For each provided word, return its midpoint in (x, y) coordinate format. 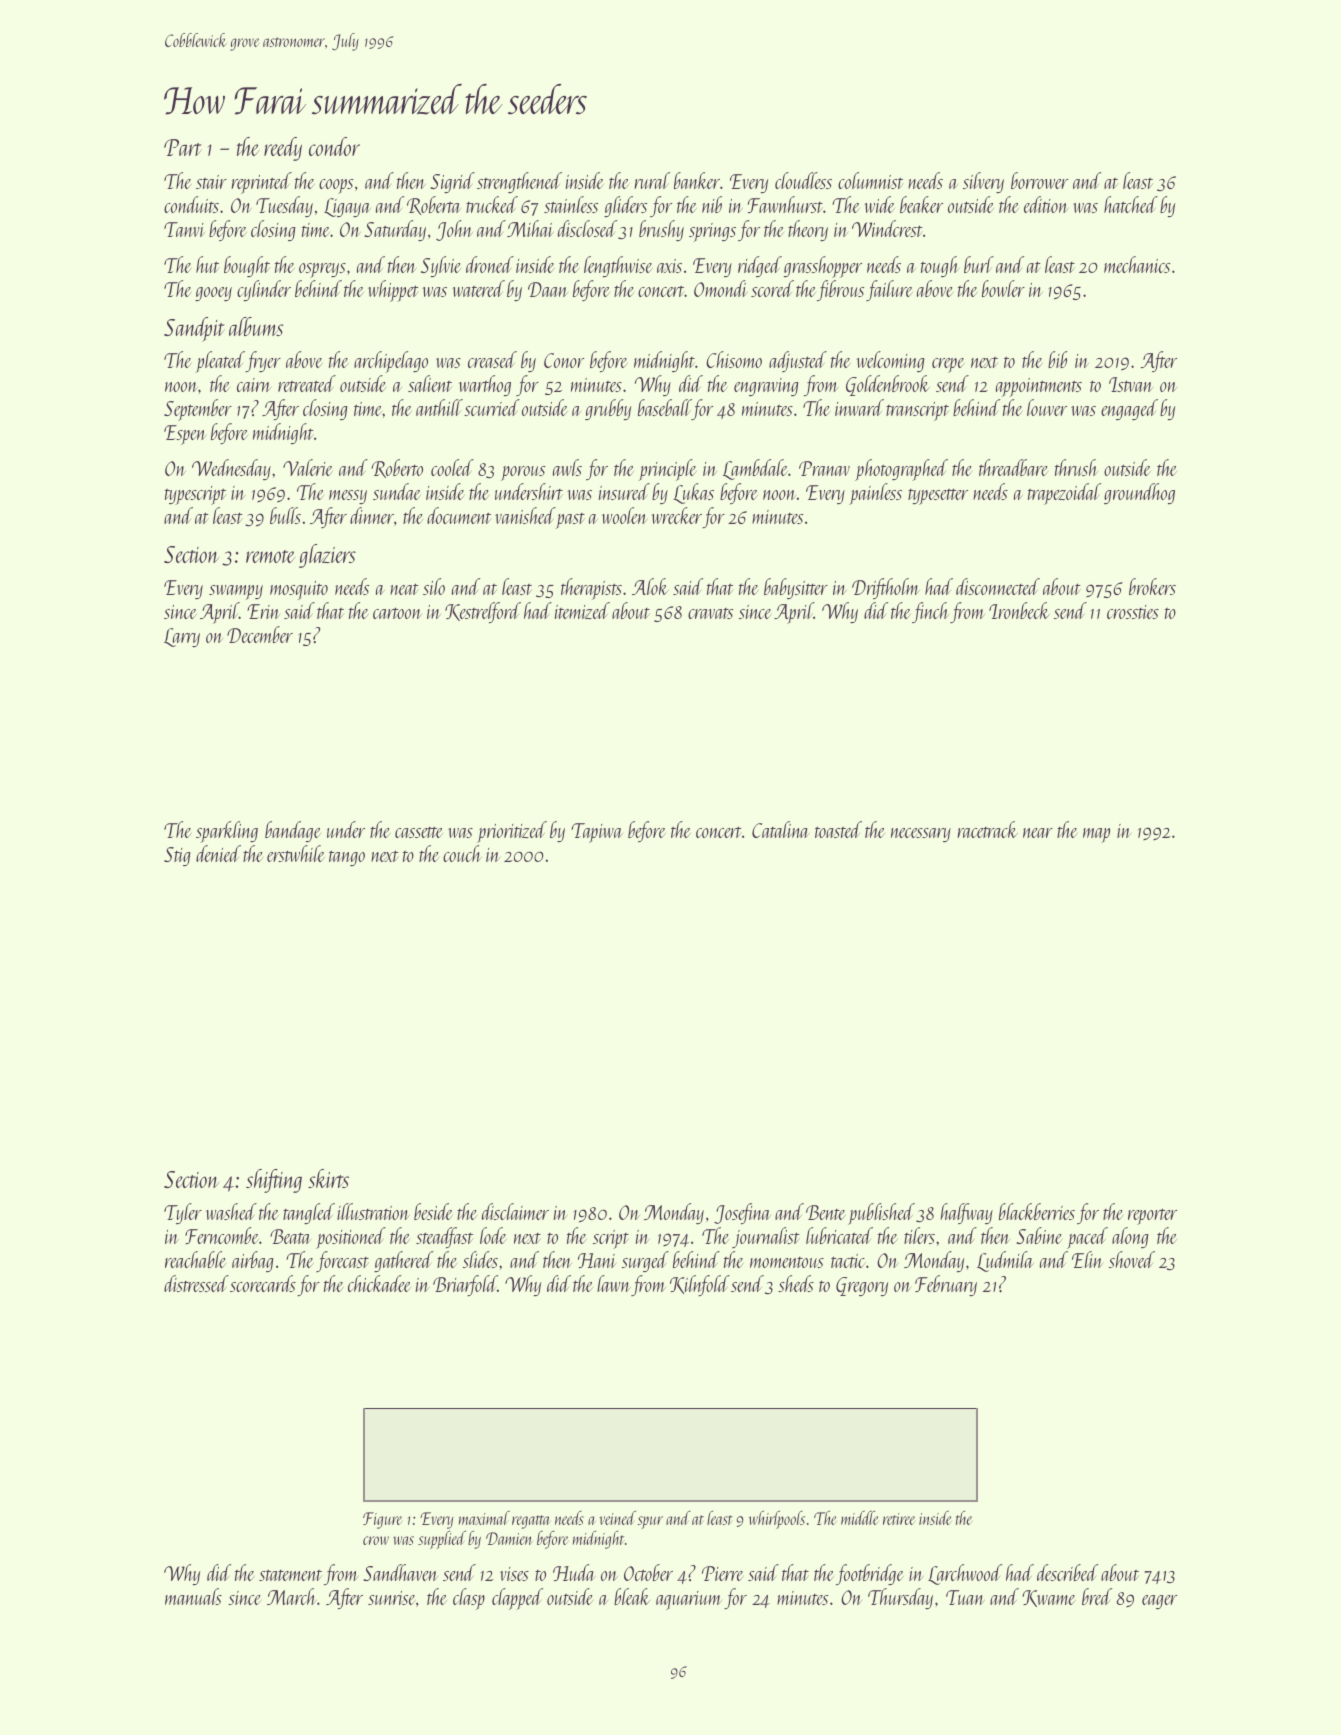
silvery (983, 182)
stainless (571, 204)
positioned (351, 1238)
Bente (825, 1212)
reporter (1152, 1216)
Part (183, 147)
